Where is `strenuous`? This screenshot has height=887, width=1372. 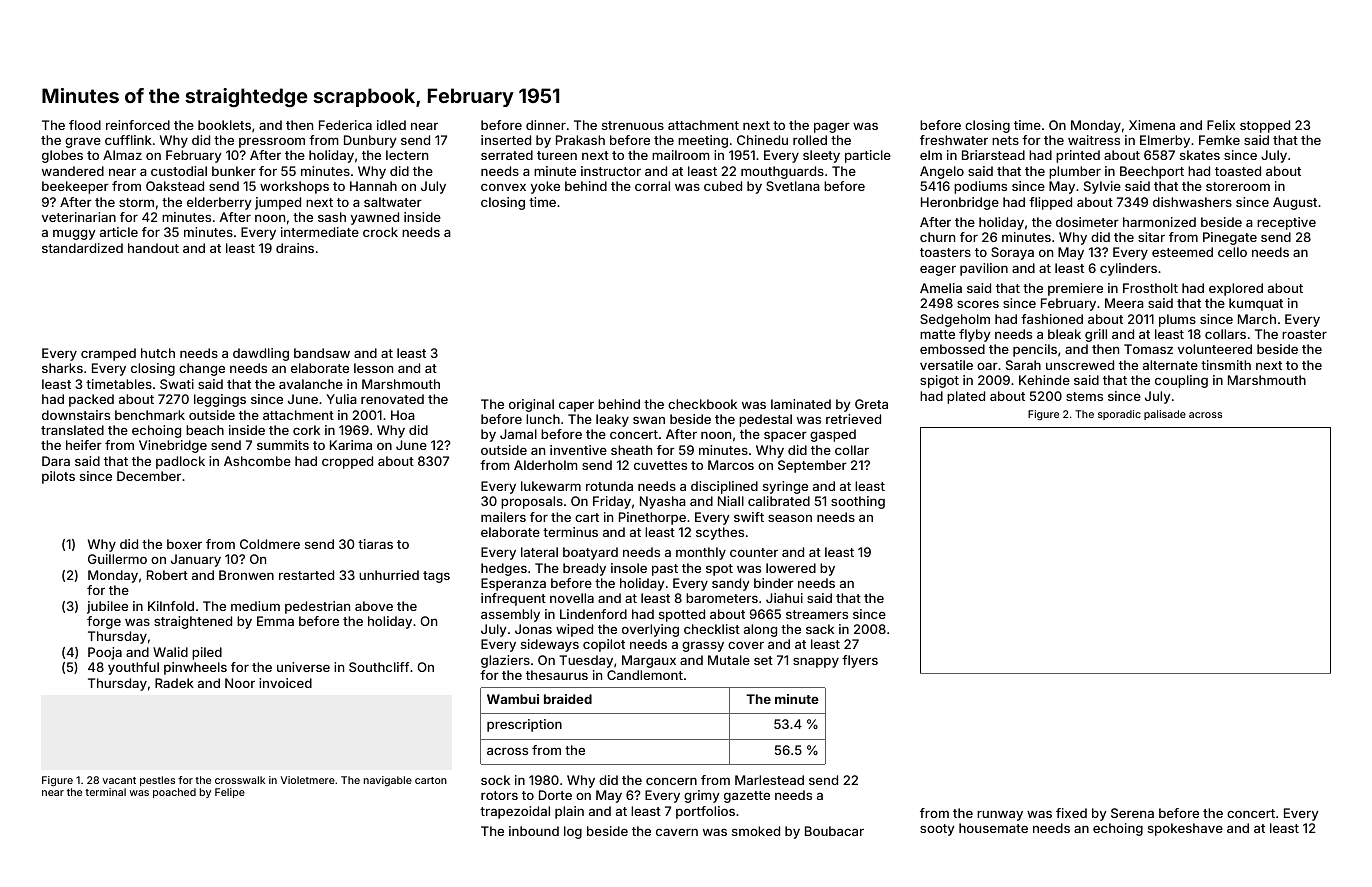
strenuous is located at coordinates (633, 125).
